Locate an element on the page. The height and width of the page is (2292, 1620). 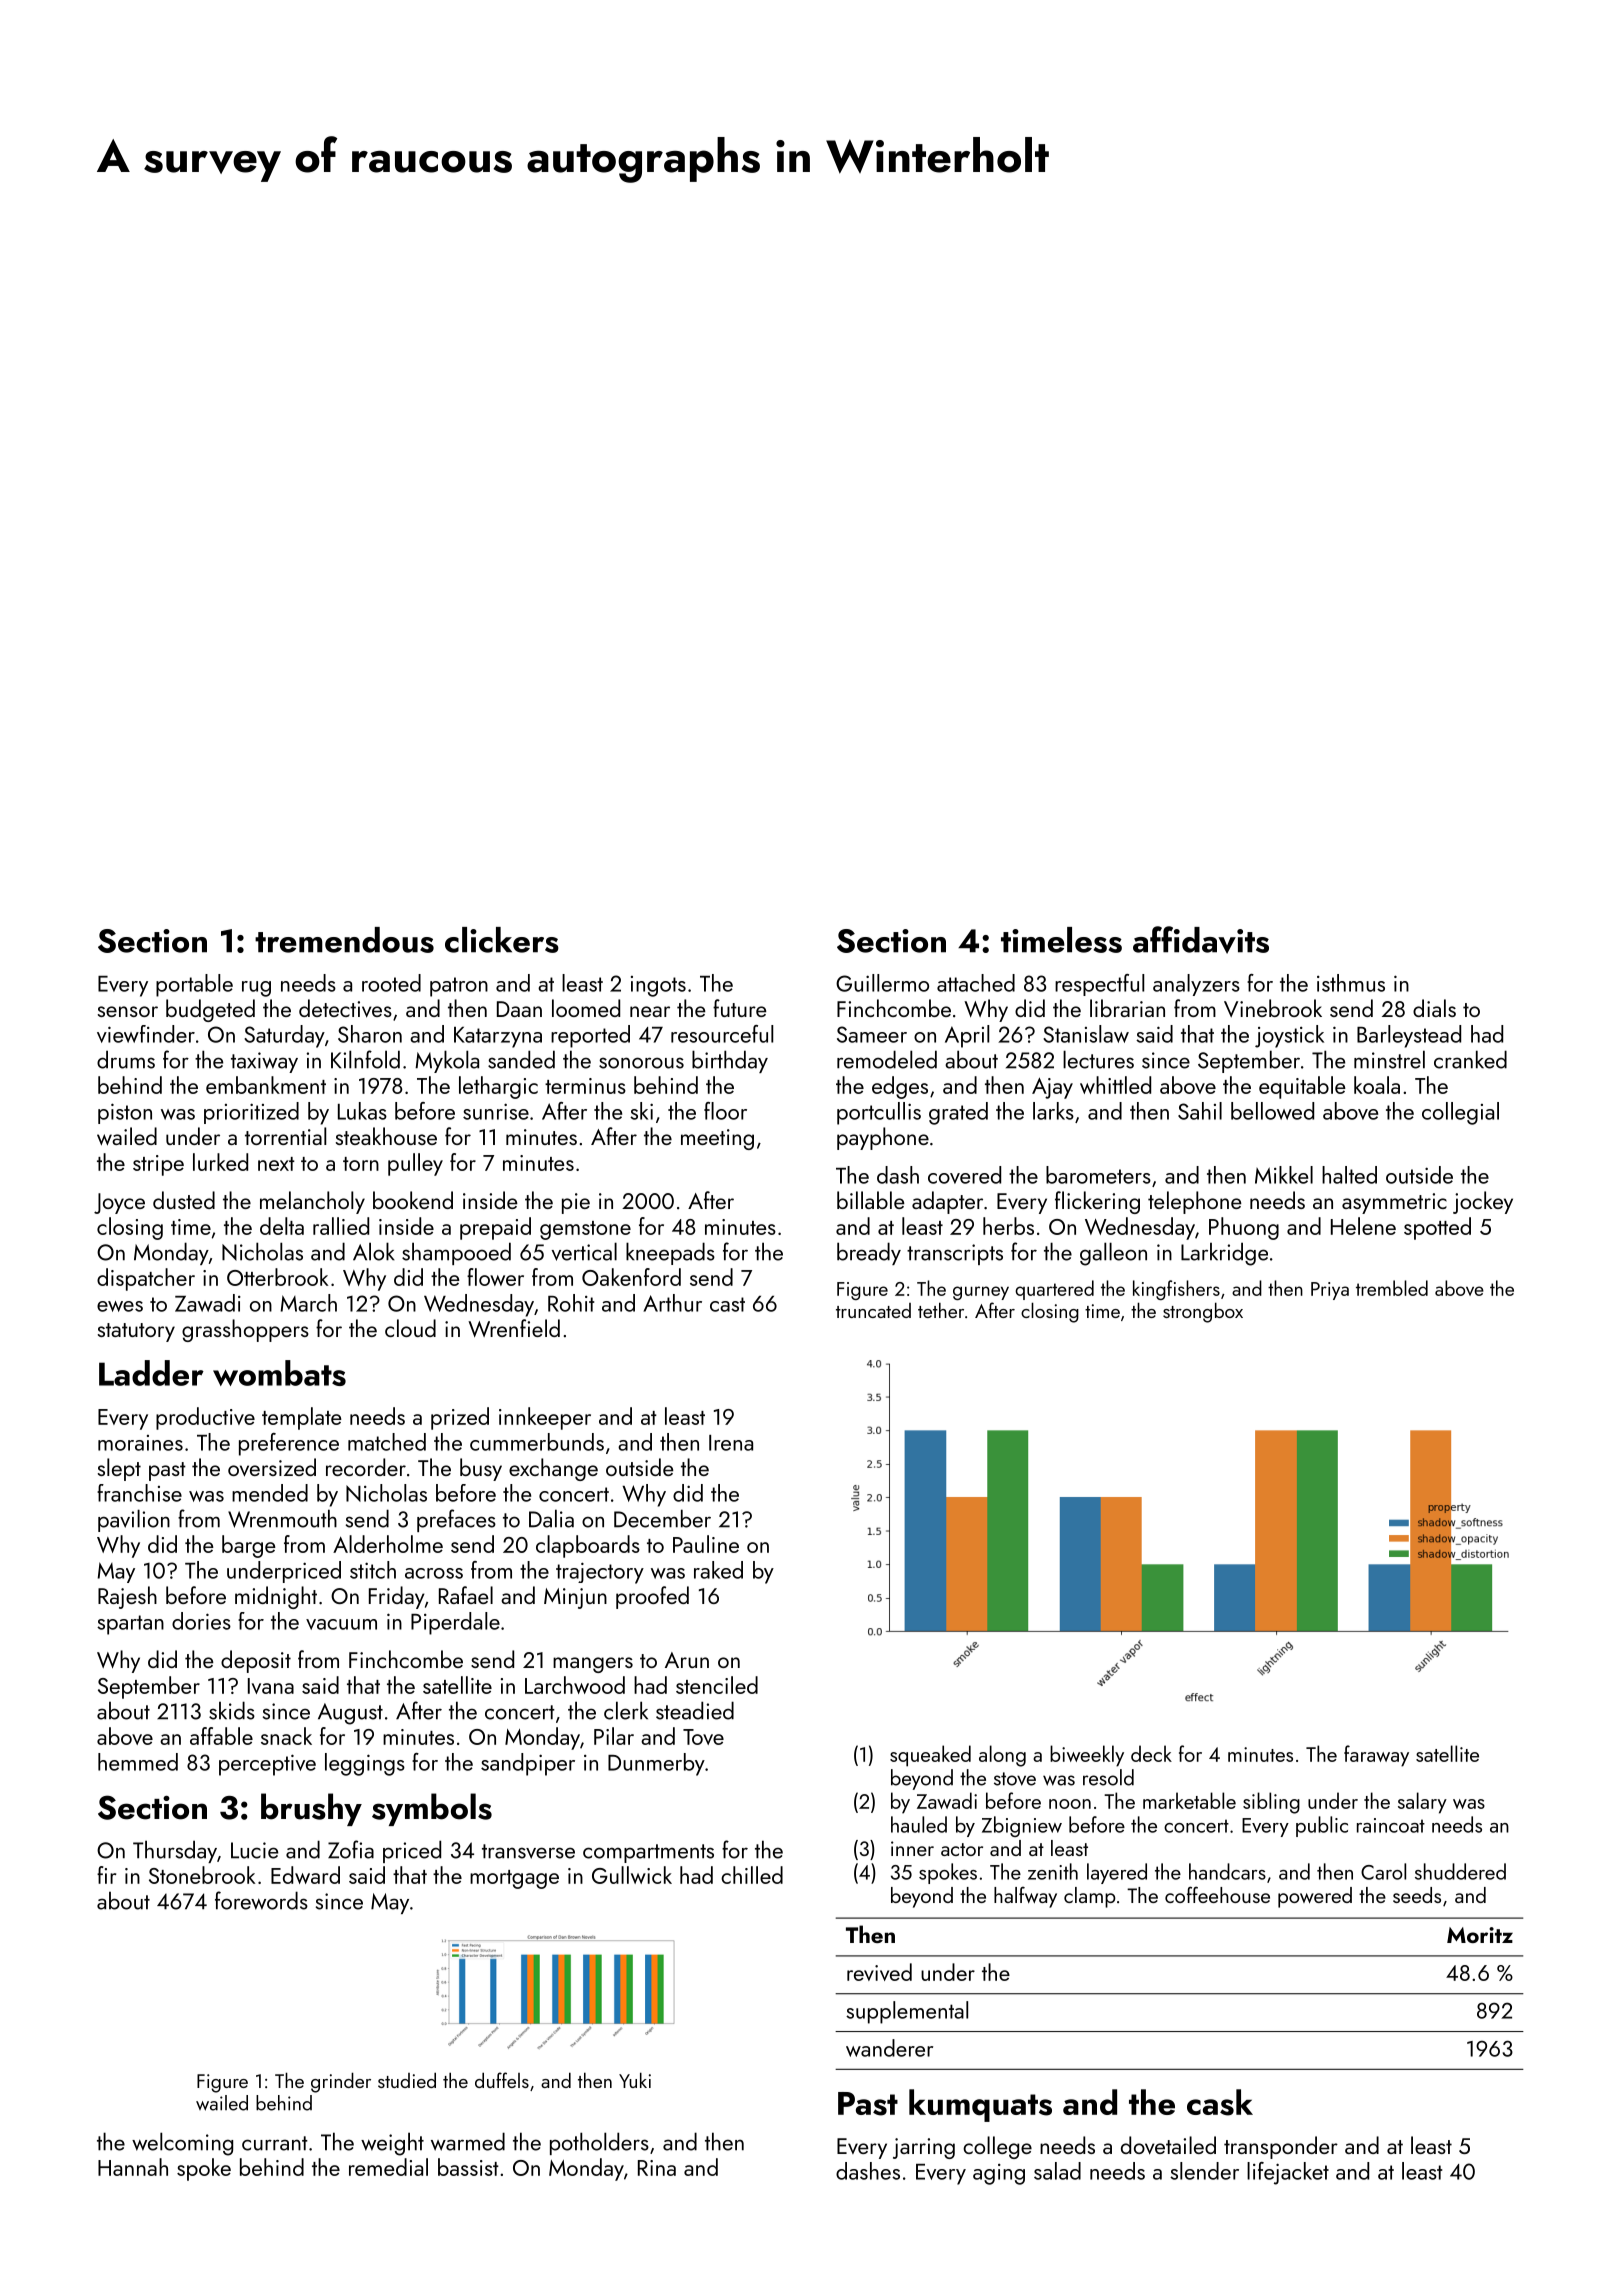
resourceful is located at coordinates (722, 1034).
